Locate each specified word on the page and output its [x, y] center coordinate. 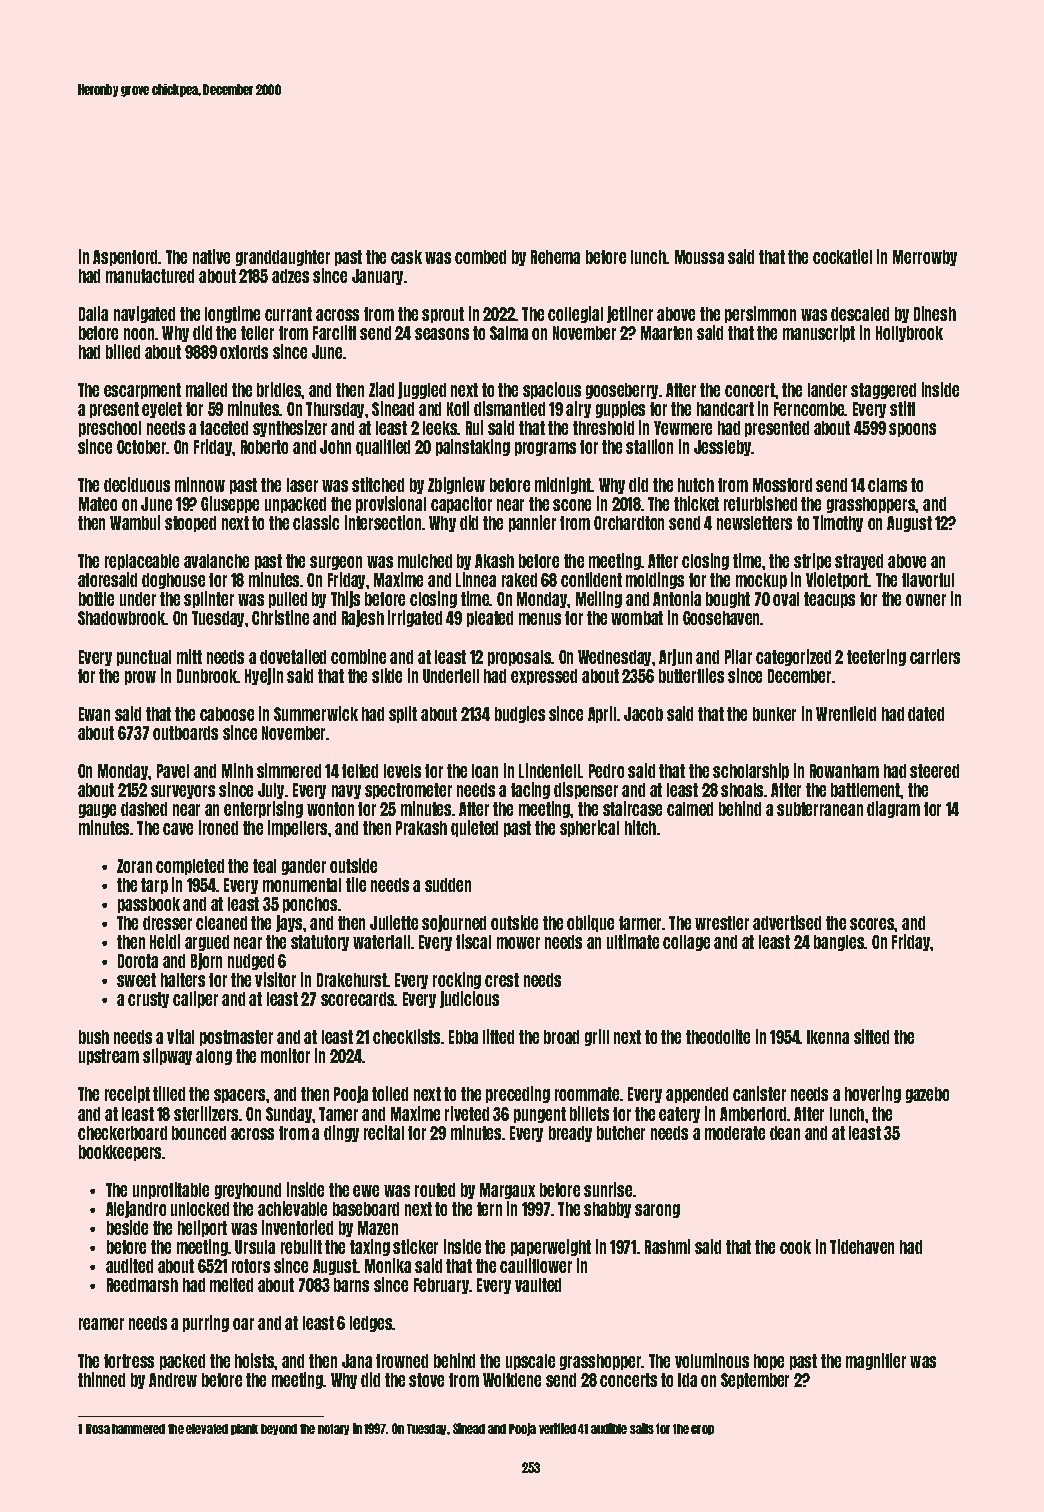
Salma [509, 333]
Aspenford [126, 258]
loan [485, 771]
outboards [185, 733]
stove [426, 1380]
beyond [279, 1429]
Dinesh [935, 313]
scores [872, 924]
